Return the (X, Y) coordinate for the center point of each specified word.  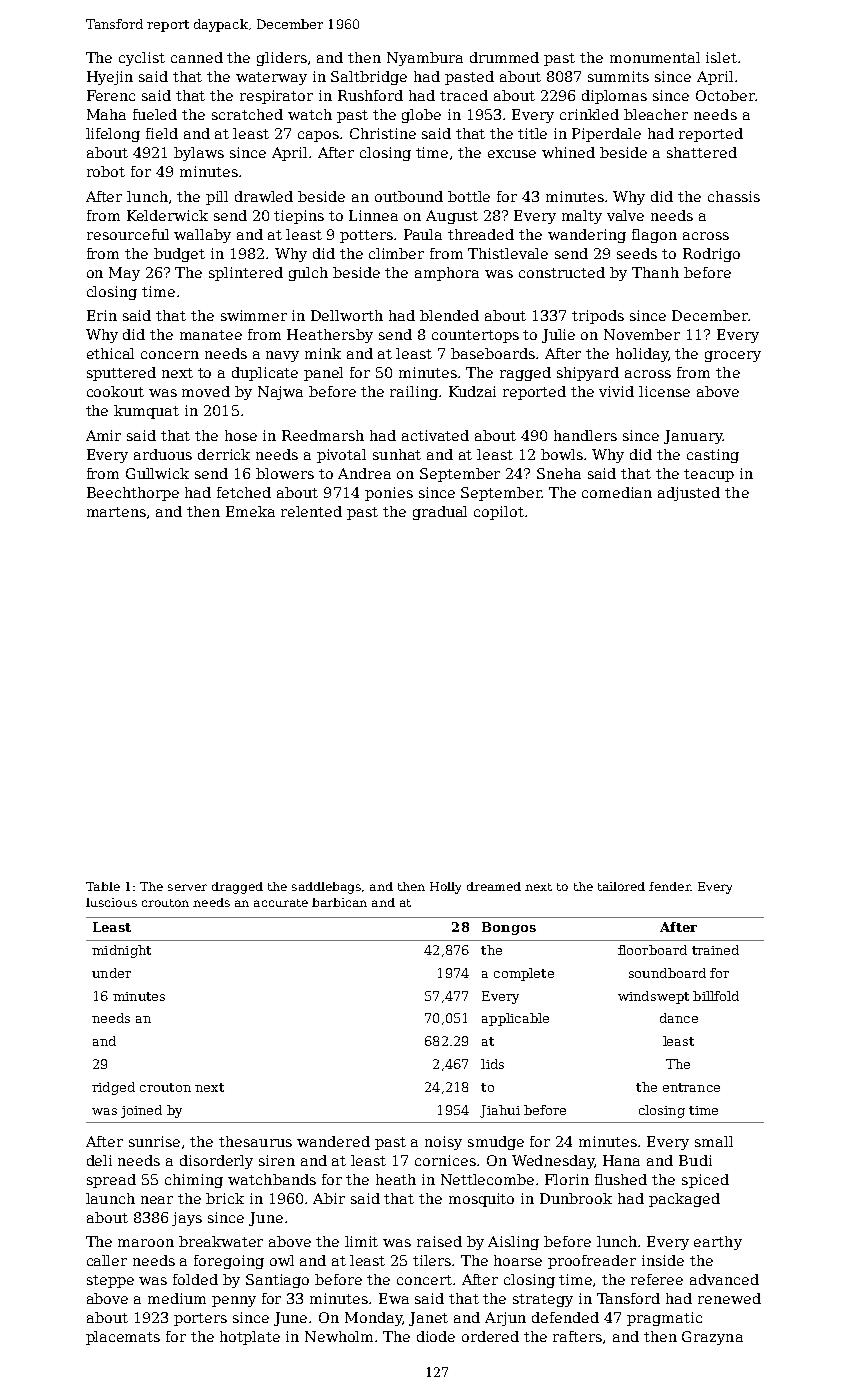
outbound (409, 196)
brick (225, 1198)
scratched (247, 114)
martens (116, 512)
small (714, 1141)
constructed (562, 272)
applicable (515, 1019)
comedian (617, 492)
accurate (281, 903)
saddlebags (326, 888)
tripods (598, 317)
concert (424, 1280)
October (725, 95)
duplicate (265, 374)
